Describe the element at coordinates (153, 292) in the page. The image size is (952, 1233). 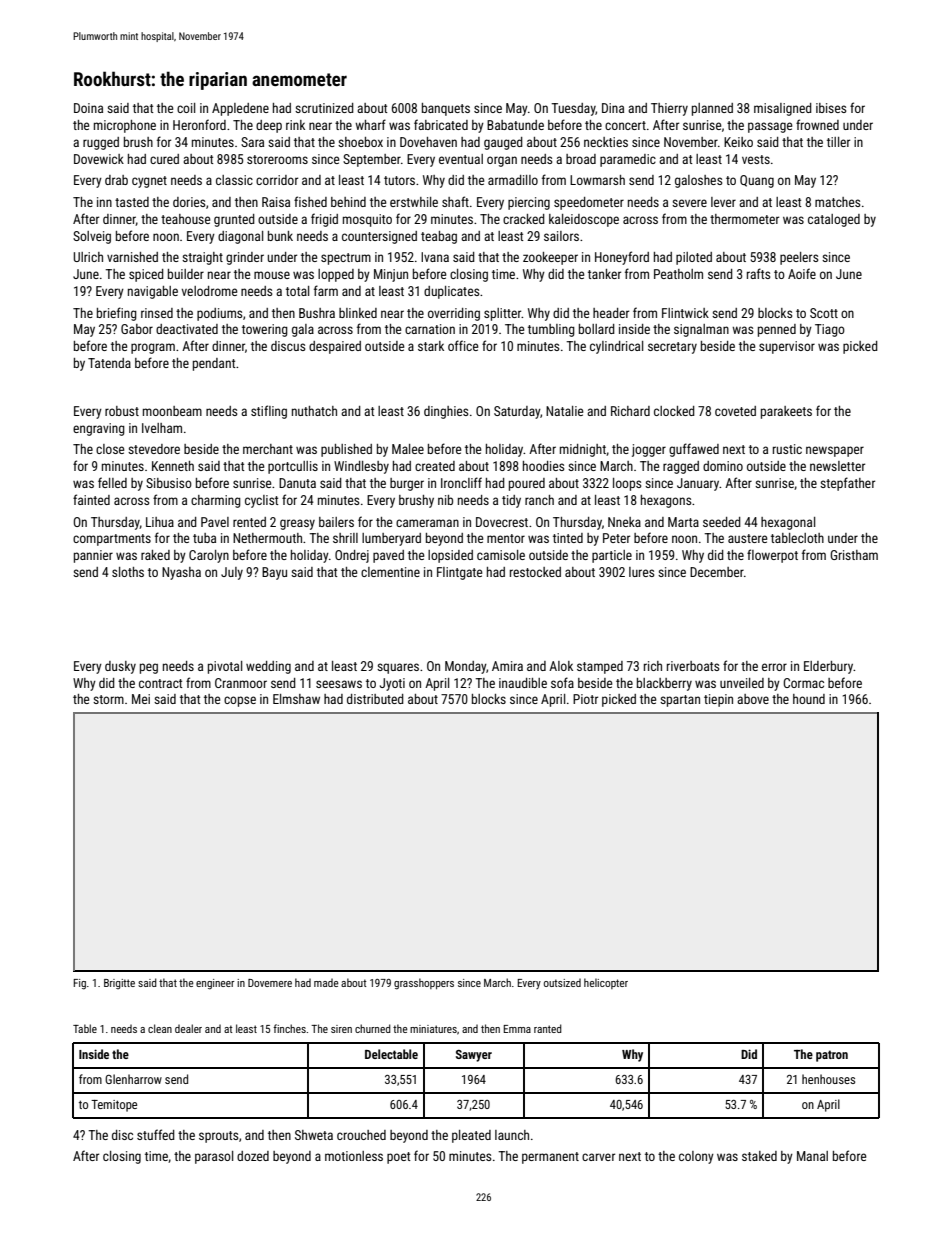
I see `navigable` at that location.
